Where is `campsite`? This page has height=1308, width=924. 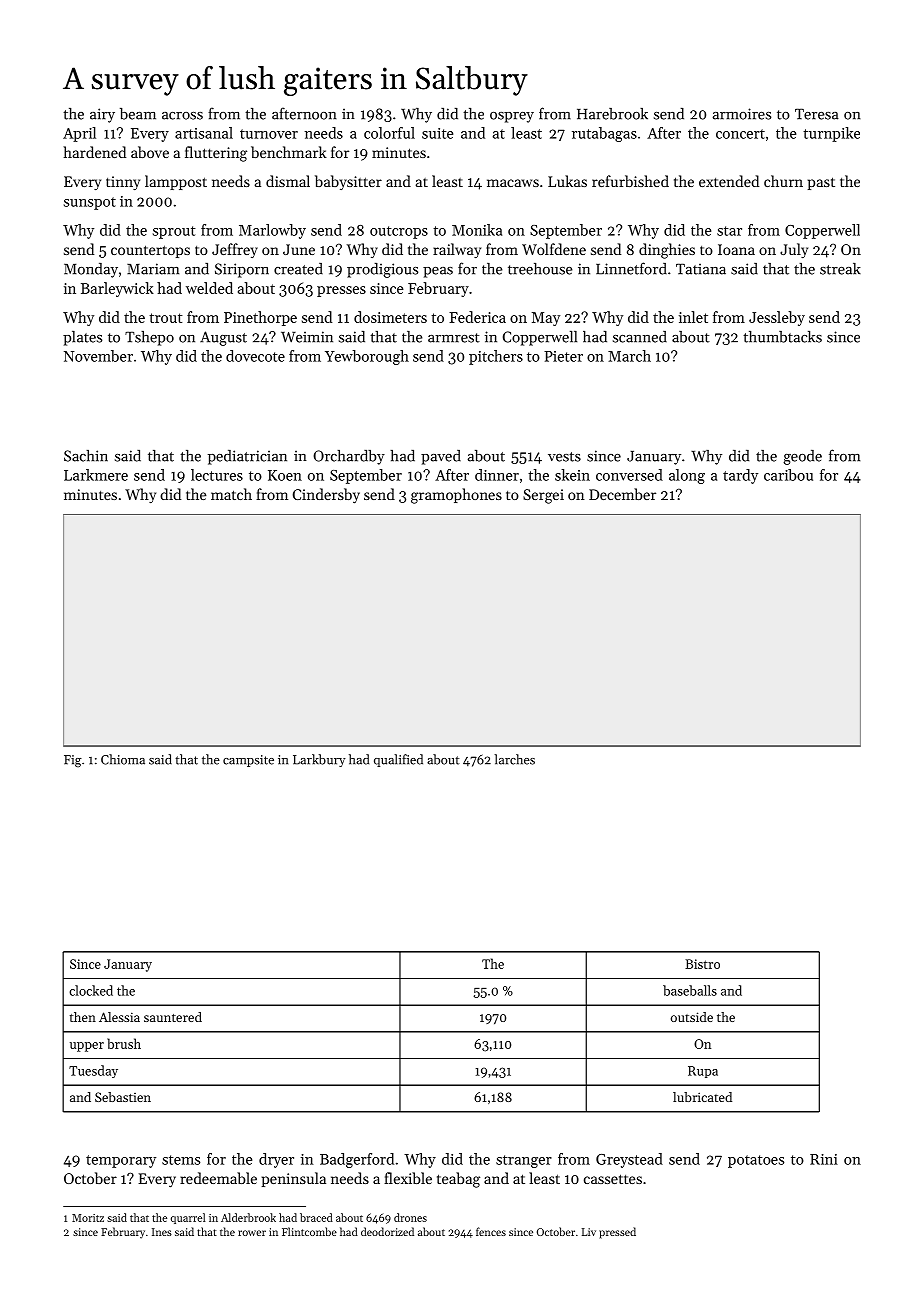
campsite is located at coordinates (248, 761).
